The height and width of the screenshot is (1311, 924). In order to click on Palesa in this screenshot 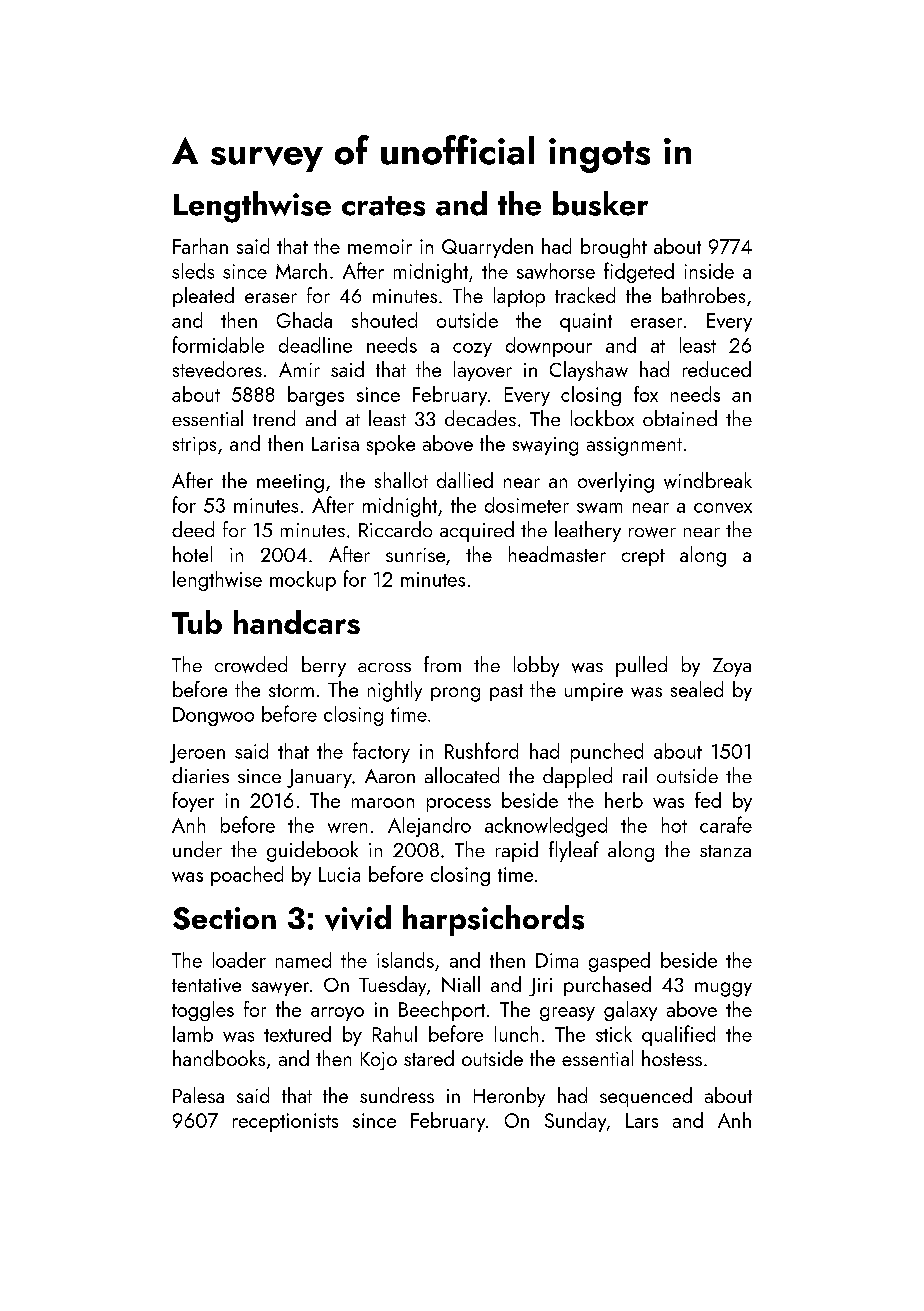, I will do `click(198, 1095)`.
